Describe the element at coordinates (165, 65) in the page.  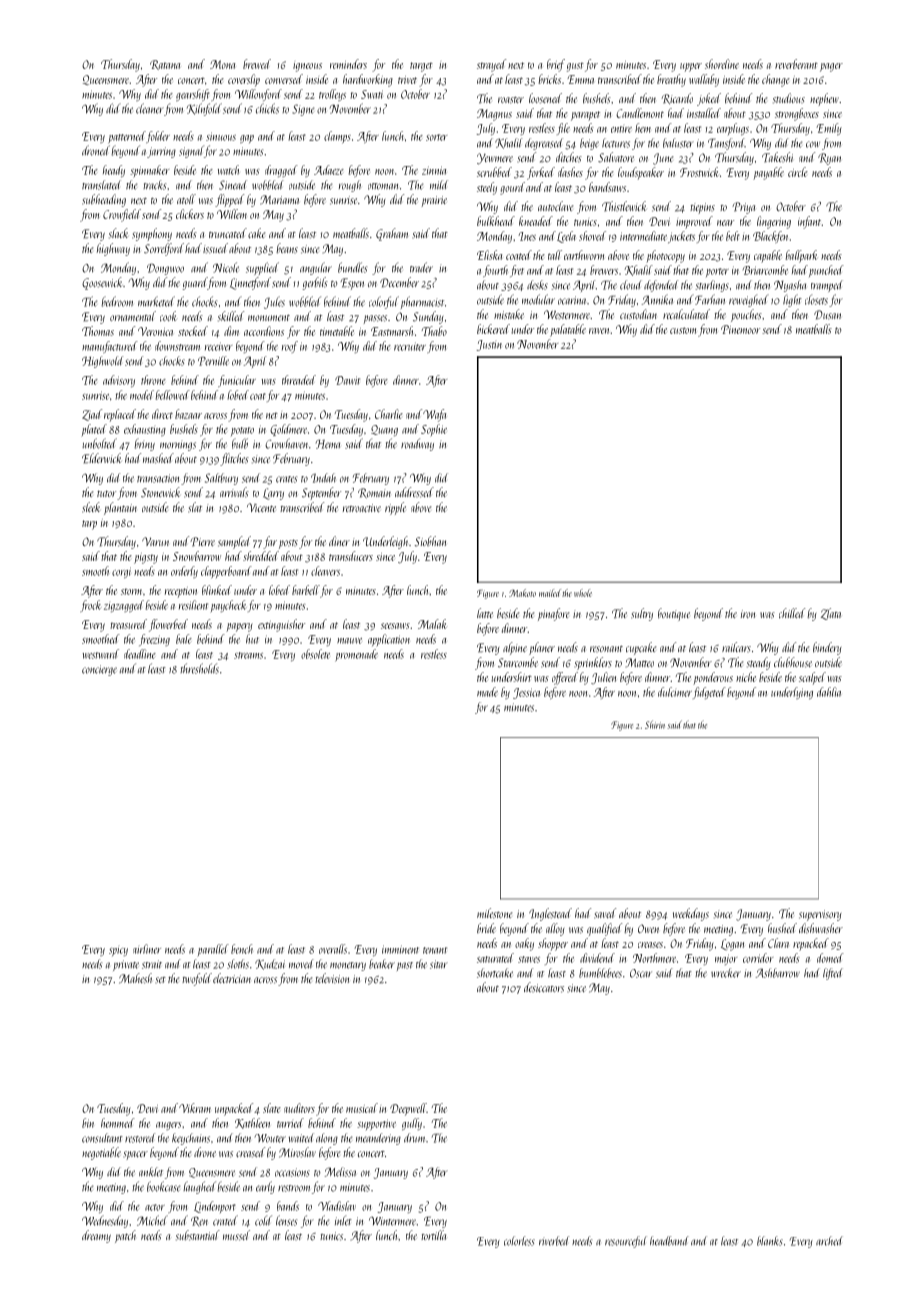
I see `Ratana` at that location.
